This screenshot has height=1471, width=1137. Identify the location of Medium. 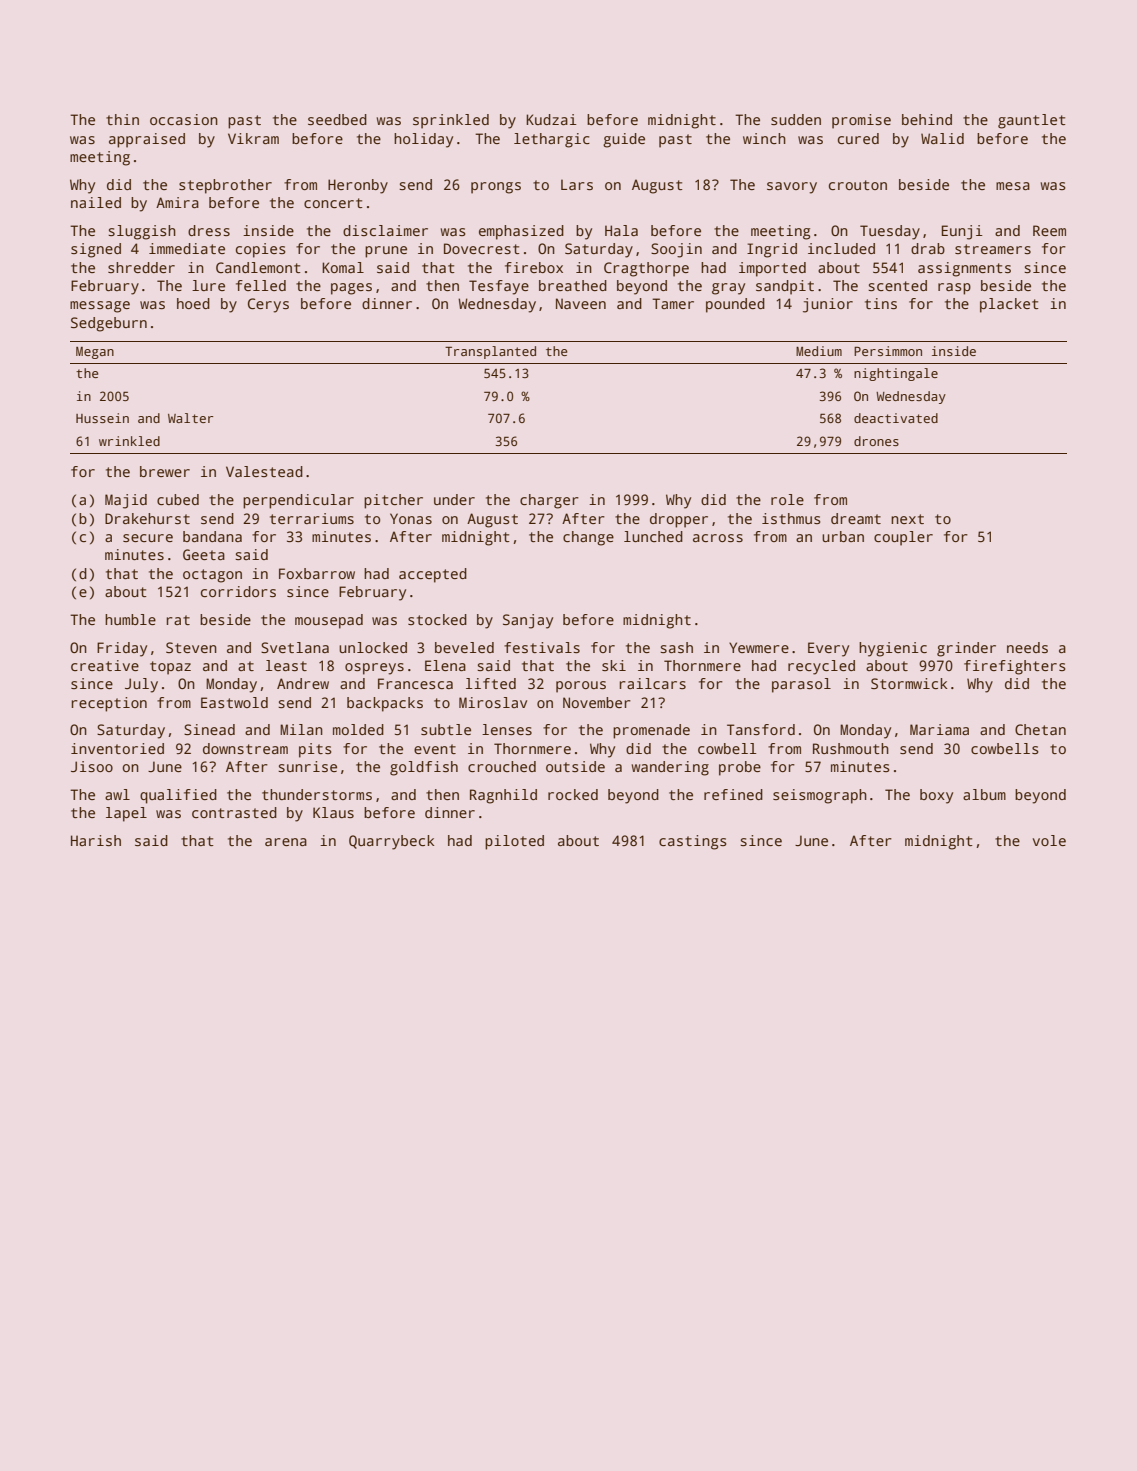
(819, 351).
